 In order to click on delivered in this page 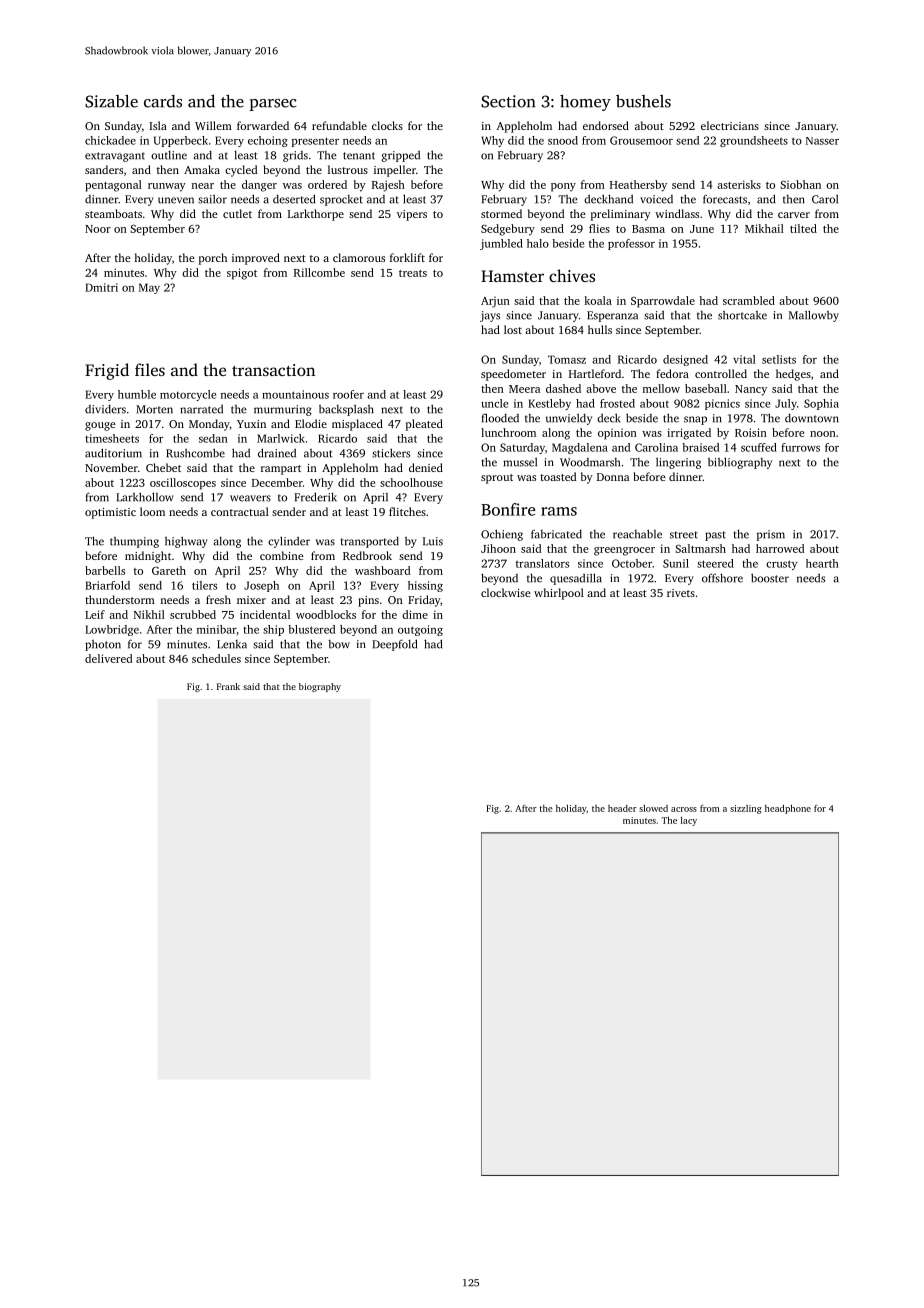, I will do `click(108, 658)`.
